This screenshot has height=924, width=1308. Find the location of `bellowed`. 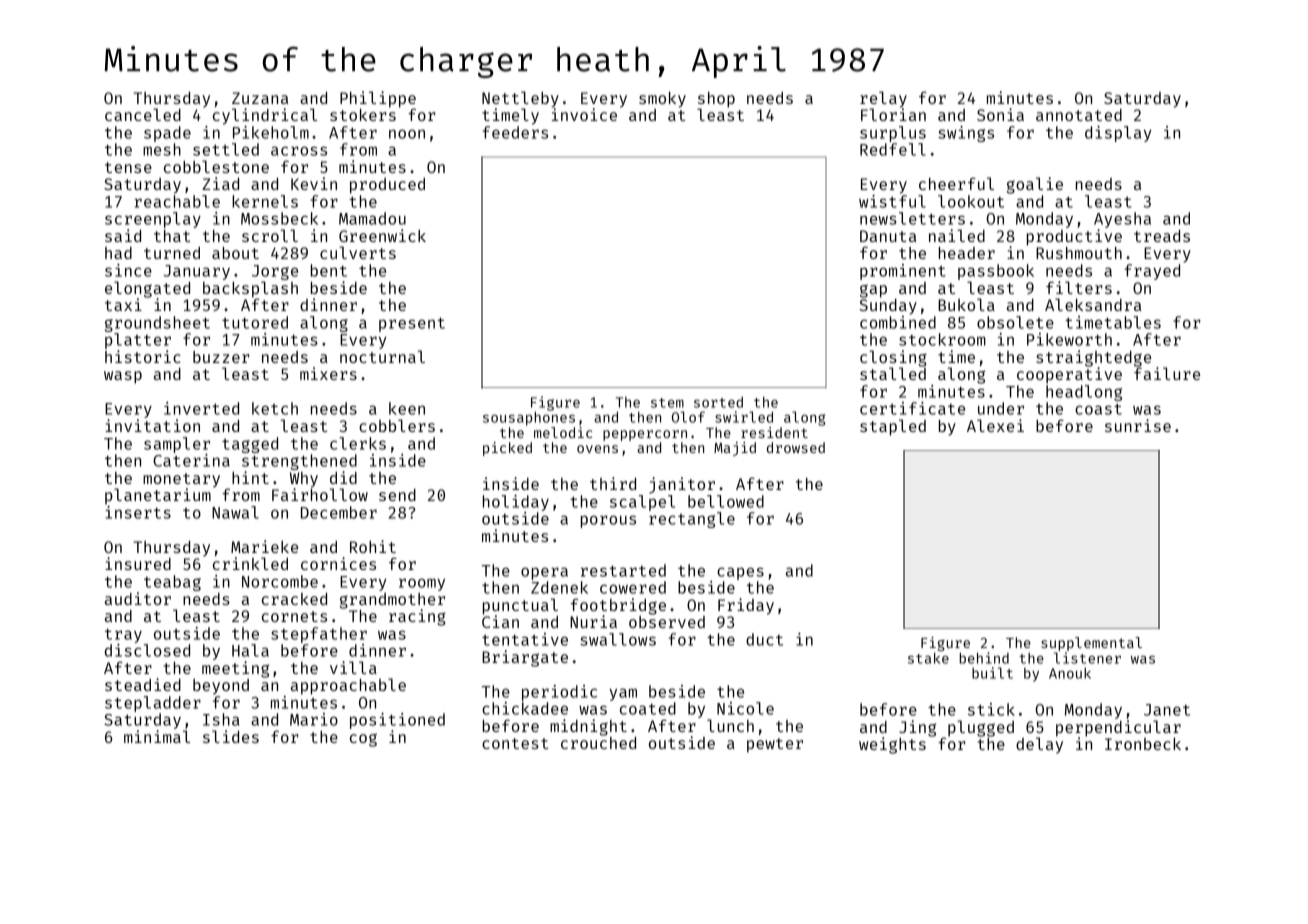

bellowed is located at coordinates (726, 501).
